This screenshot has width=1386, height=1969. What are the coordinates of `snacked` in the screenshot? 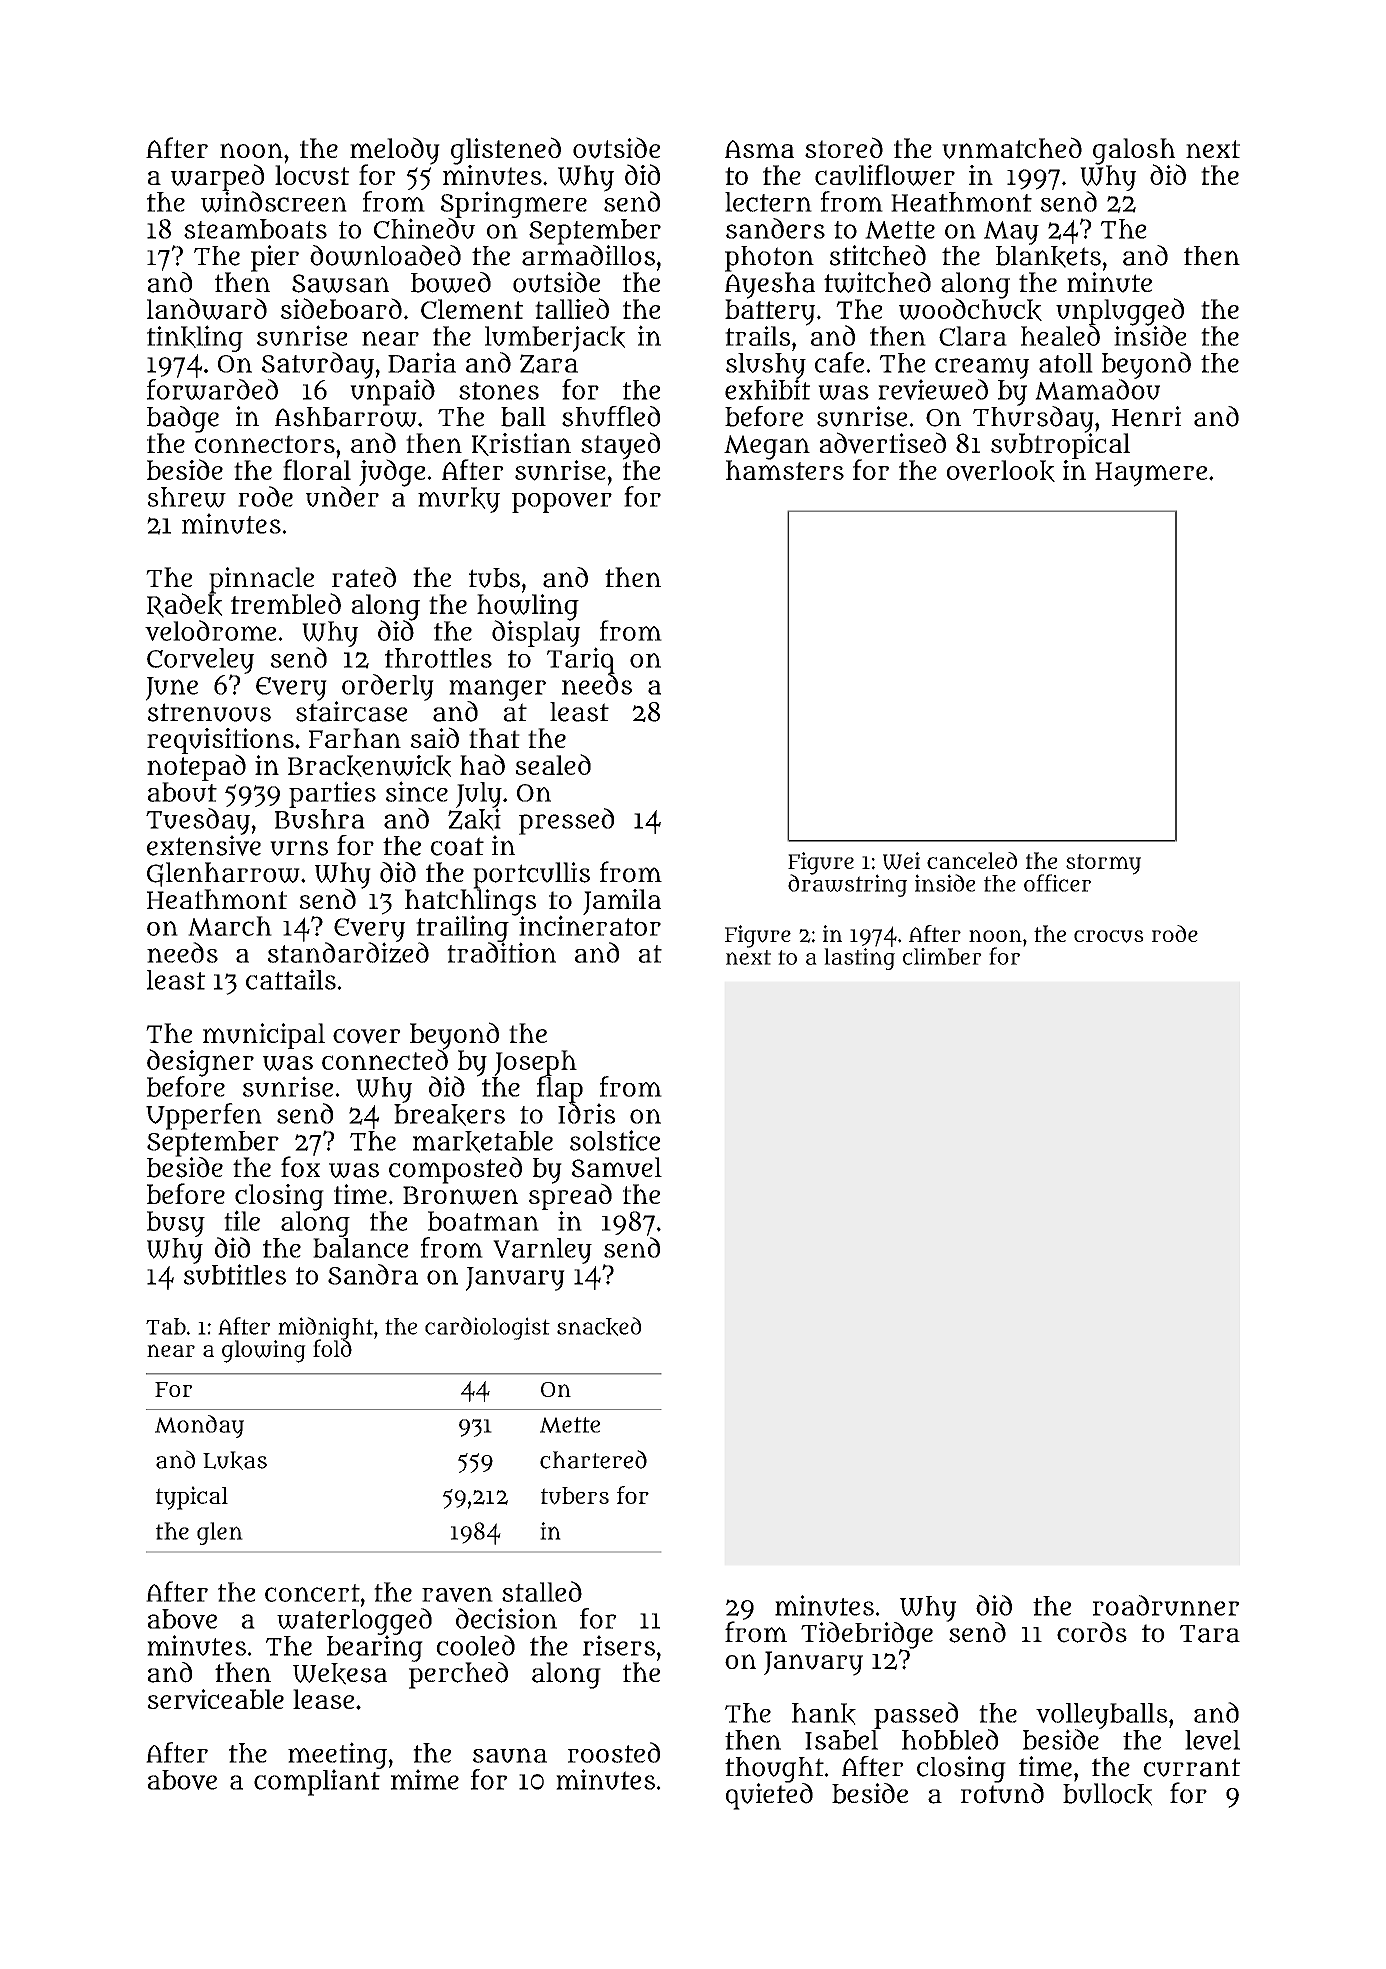 It's located at (599, 1326).
